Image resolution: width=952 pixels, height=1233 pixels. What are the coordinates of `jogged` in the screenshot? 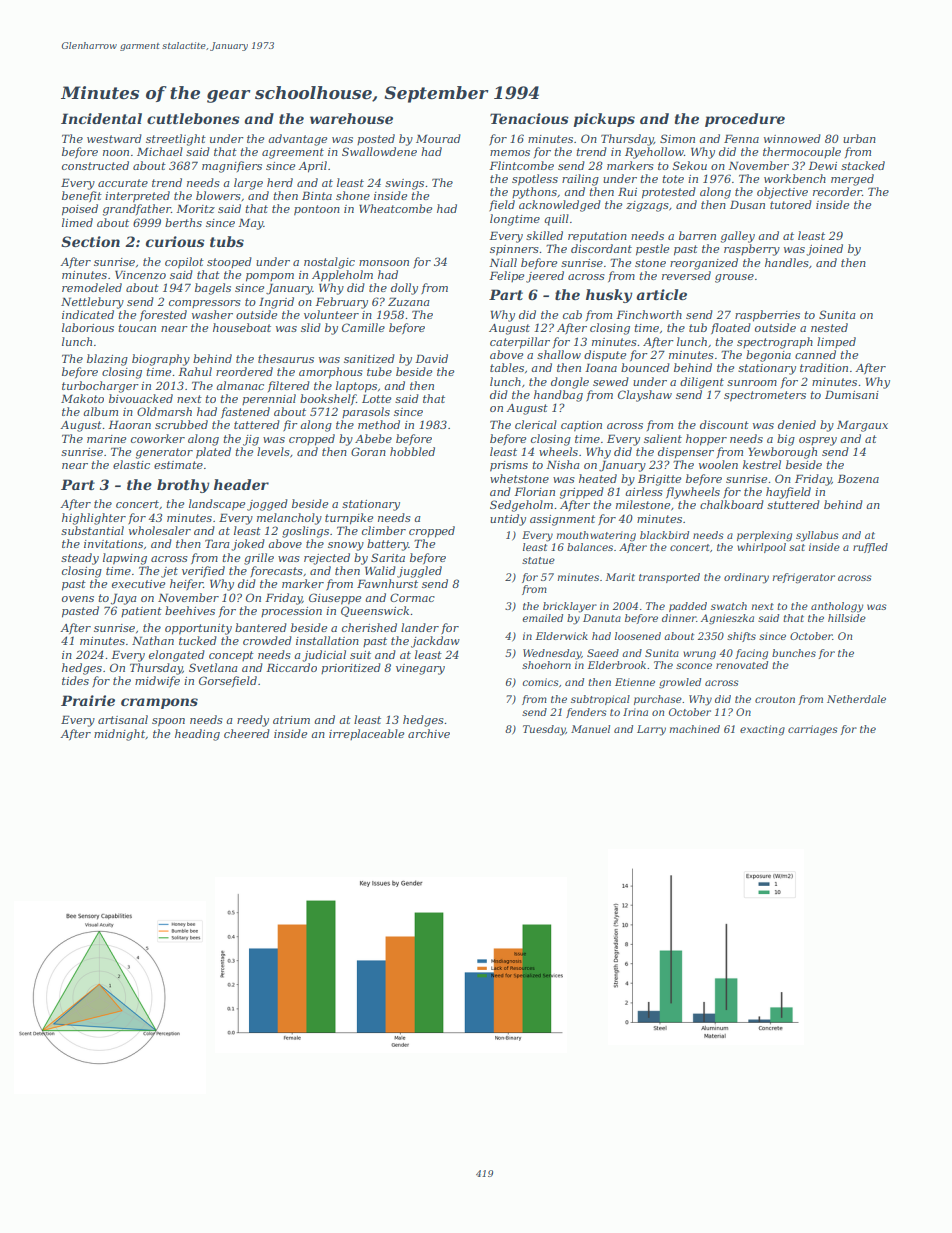 It's located at (267, 505).
